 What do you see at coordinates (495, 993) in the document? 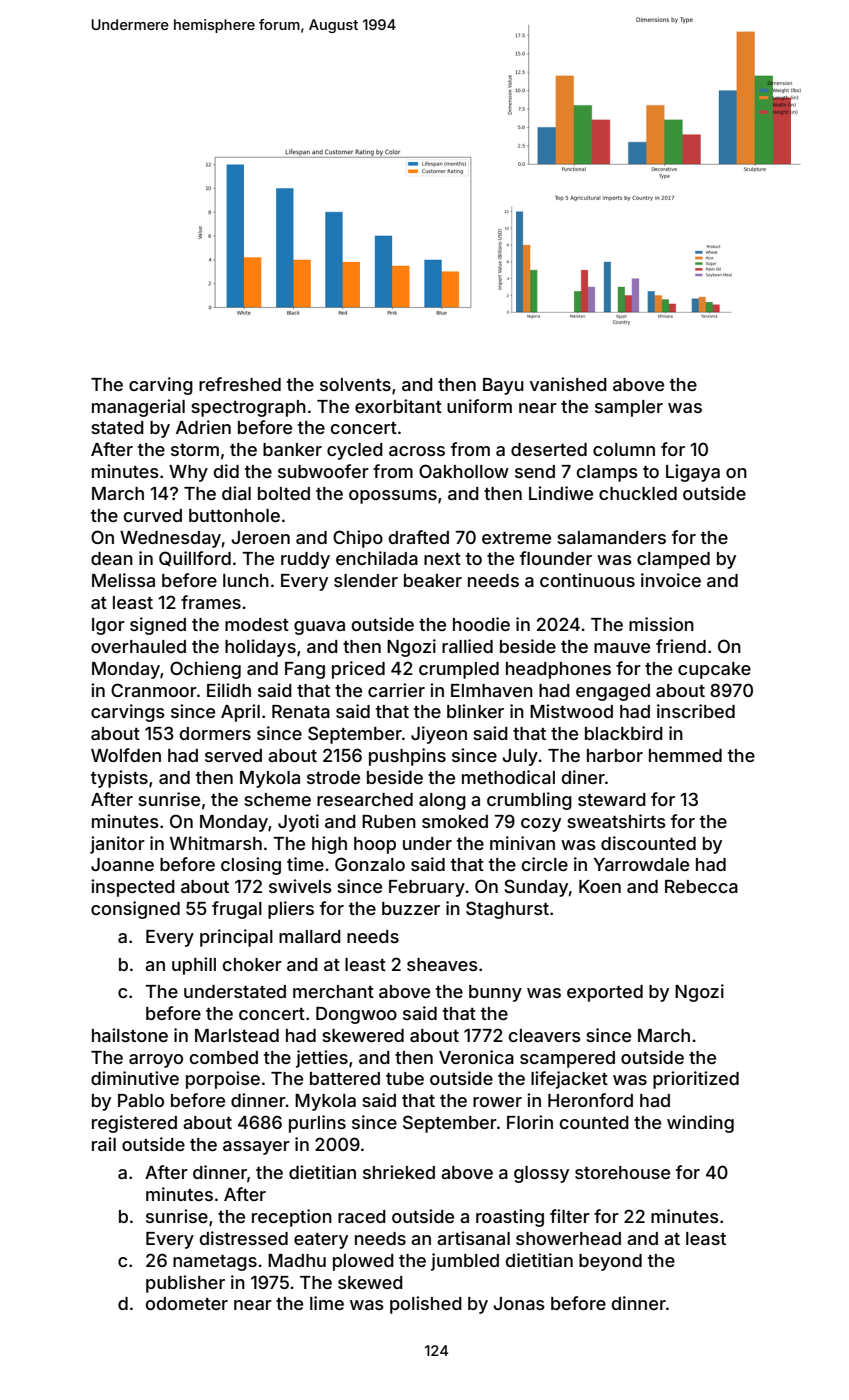
I see `bunny` at bounding box center [495, 993].
